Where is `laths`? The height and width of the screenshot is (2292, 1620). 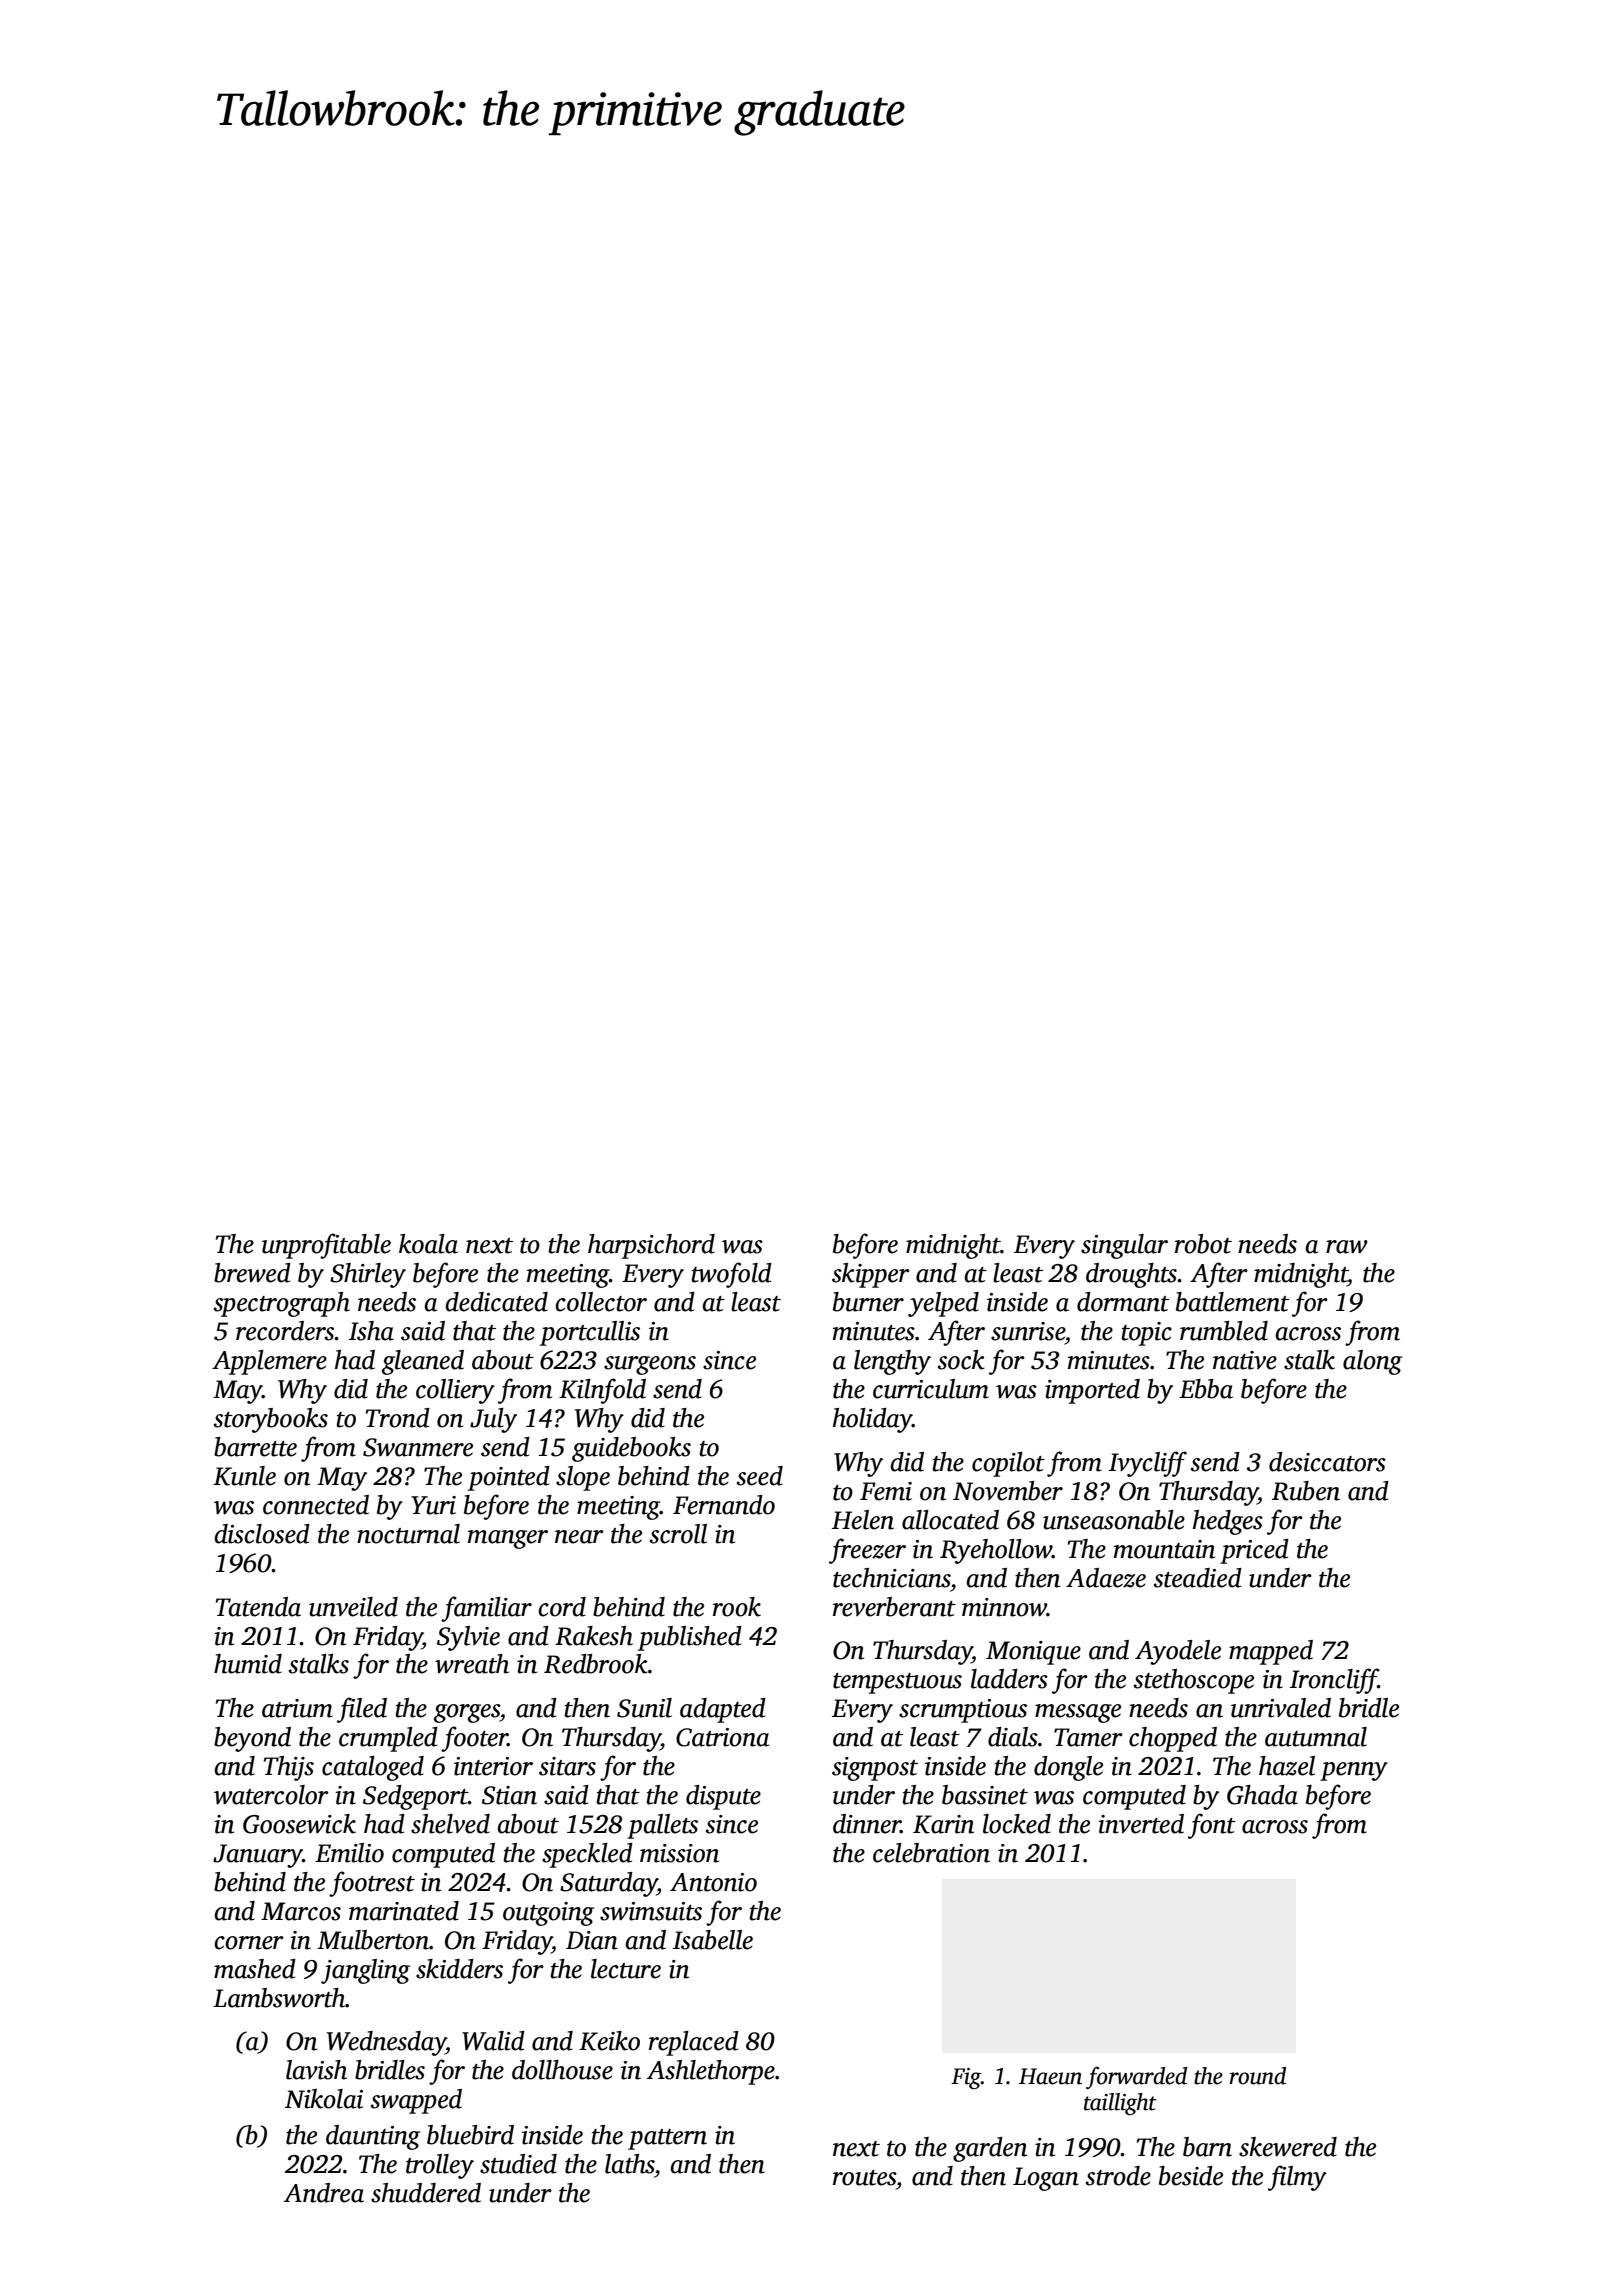 laths is located at coordinates (630, 2164).
